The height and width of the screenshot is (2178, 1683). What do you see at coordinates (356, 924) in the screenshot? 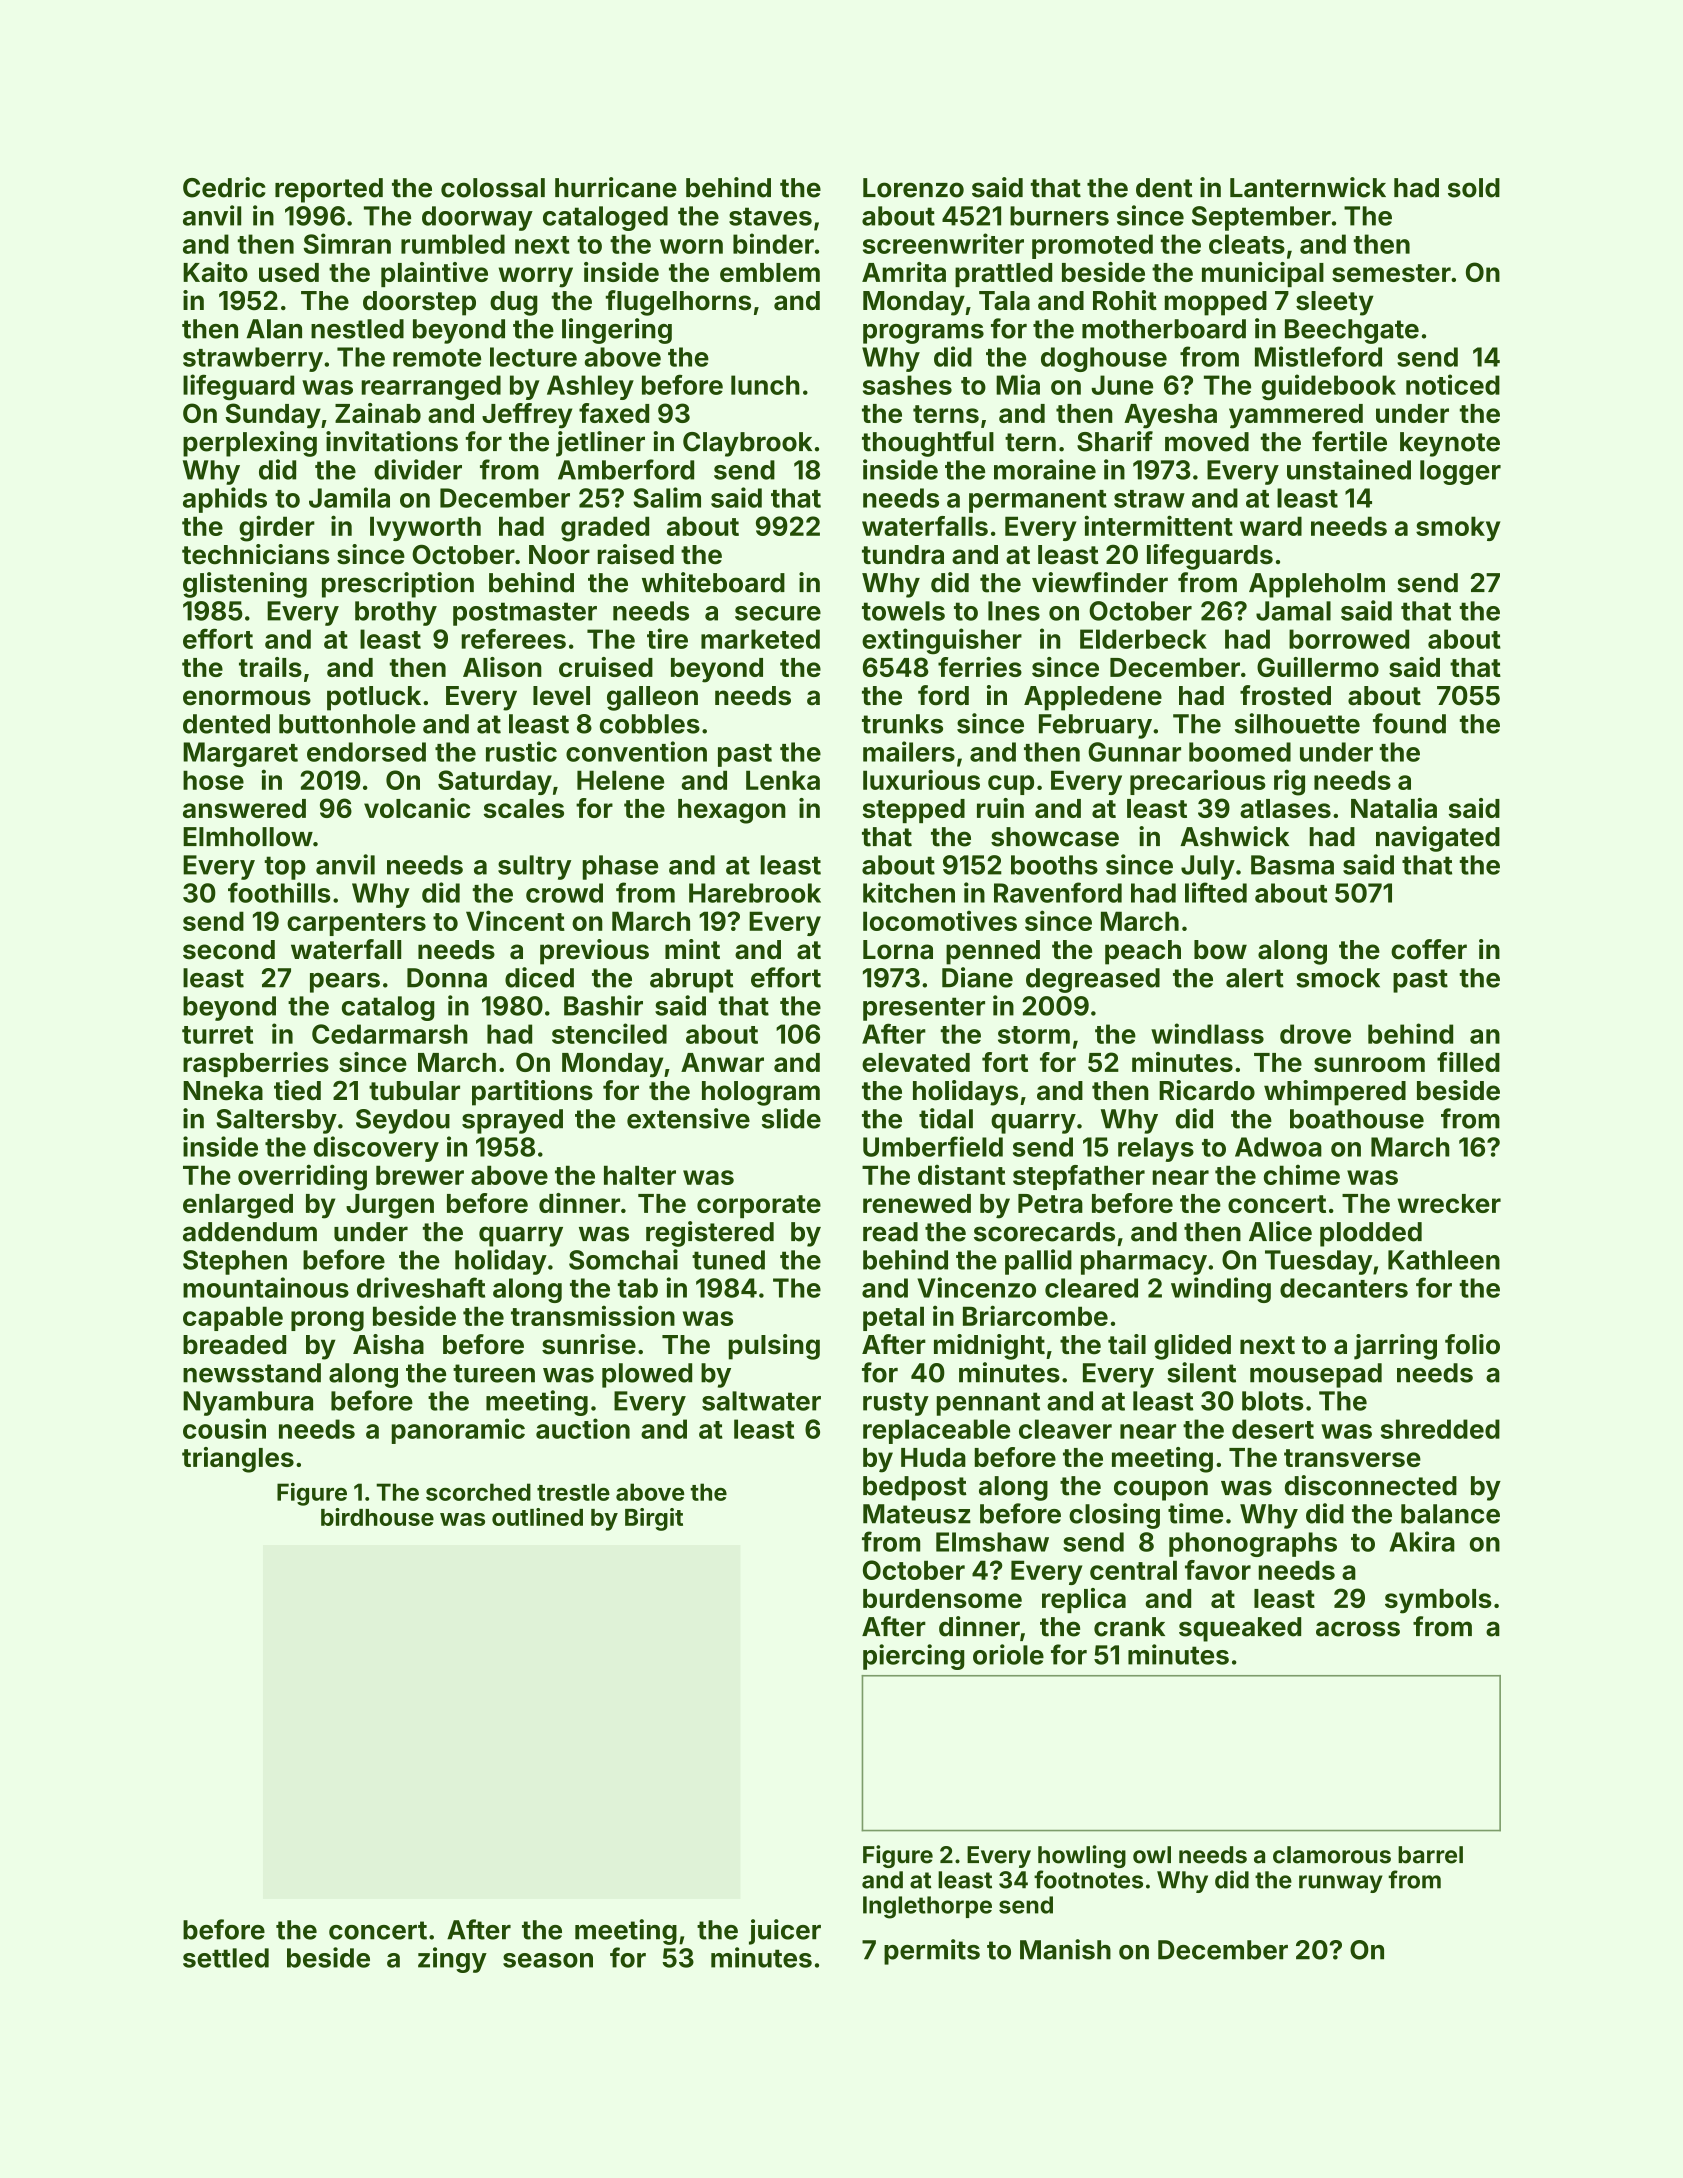
I see `carpenters` at bounding box center [356, 924].
